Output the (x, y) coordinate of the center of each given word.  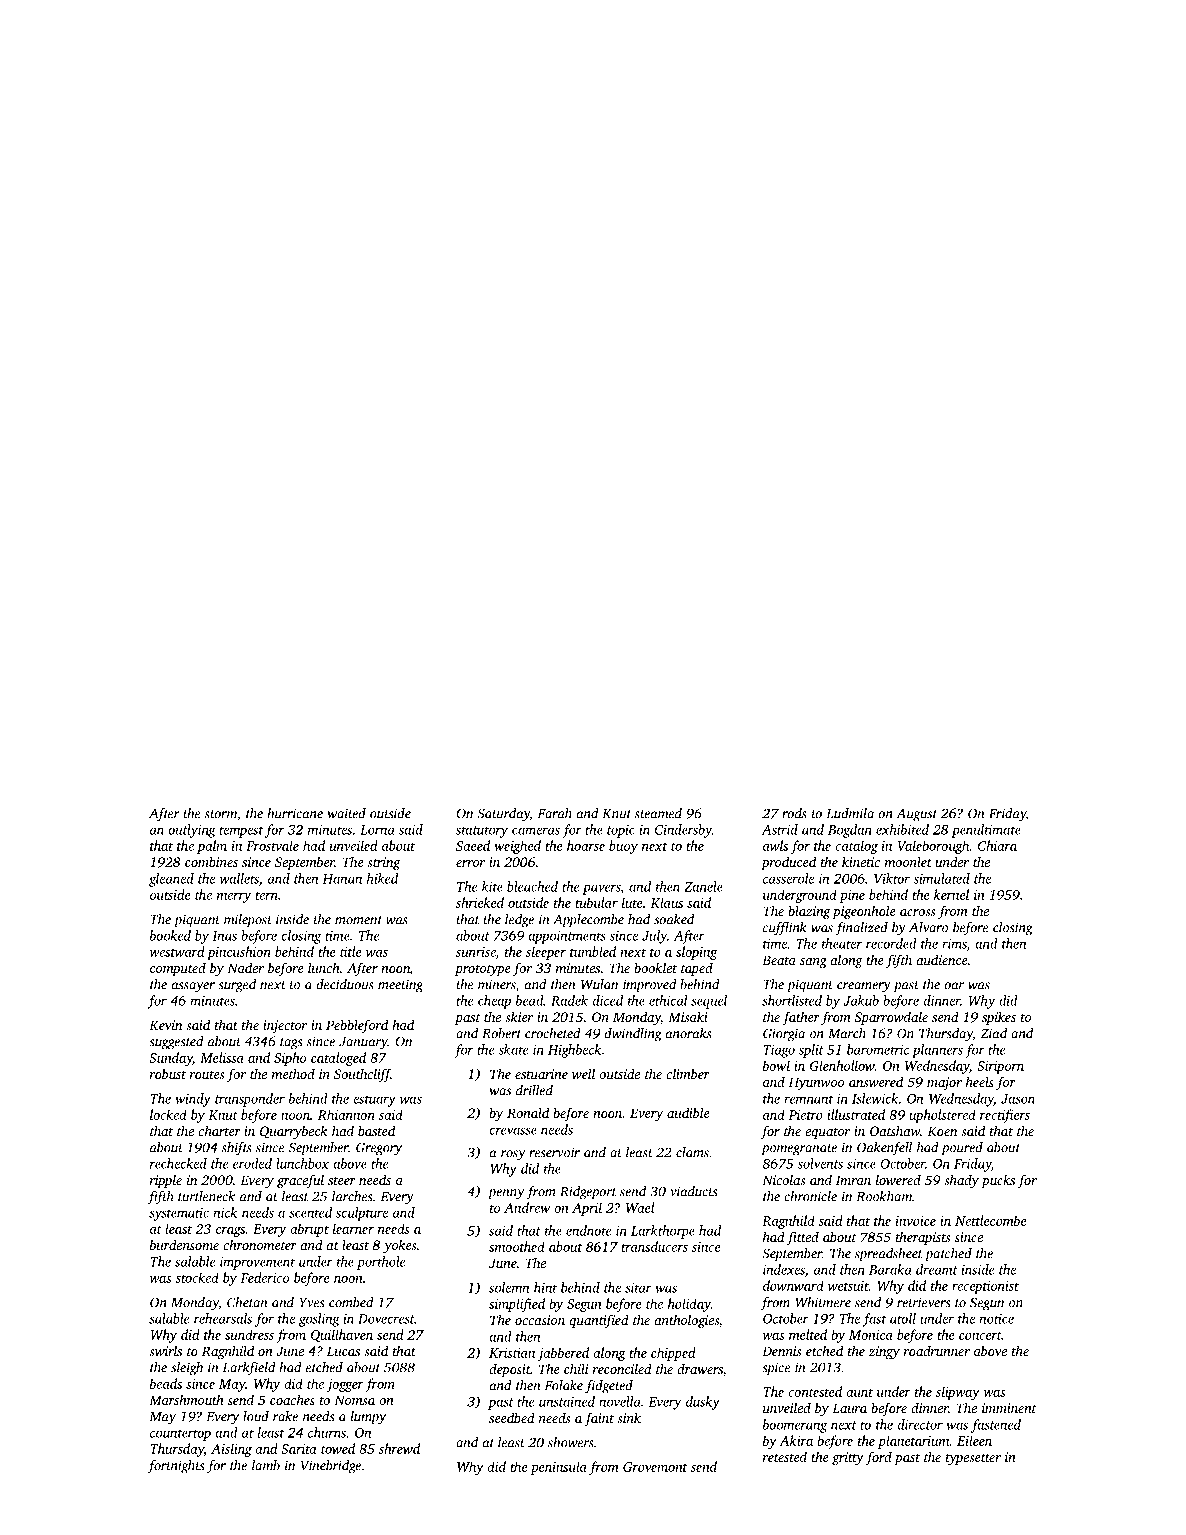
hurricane (295, 813)
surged (237, 986)
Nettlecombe (991, 1220)
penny (506, 1194)
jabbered (563, 1354)
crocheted (553, 1033)
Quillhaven (342, 1335)
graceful (300, 1181)
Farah (555, 813)
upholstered (942, 1116)
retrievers (923, 1302)
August (916, 815)
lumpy (368, 1418)
